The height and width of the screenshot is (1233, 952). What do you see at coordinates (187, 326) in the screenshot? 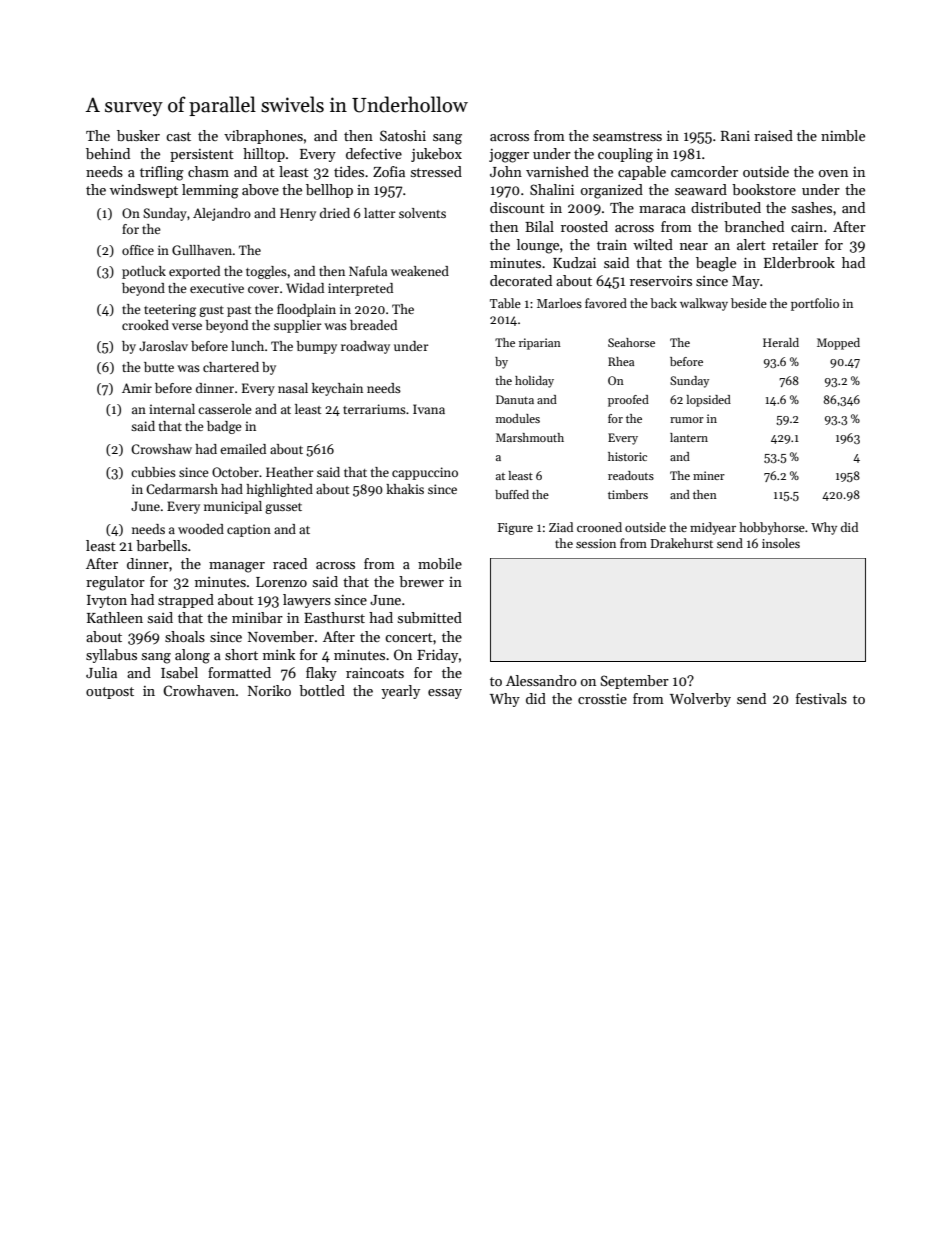
I see `verse` at bounding box center [187, 326].
